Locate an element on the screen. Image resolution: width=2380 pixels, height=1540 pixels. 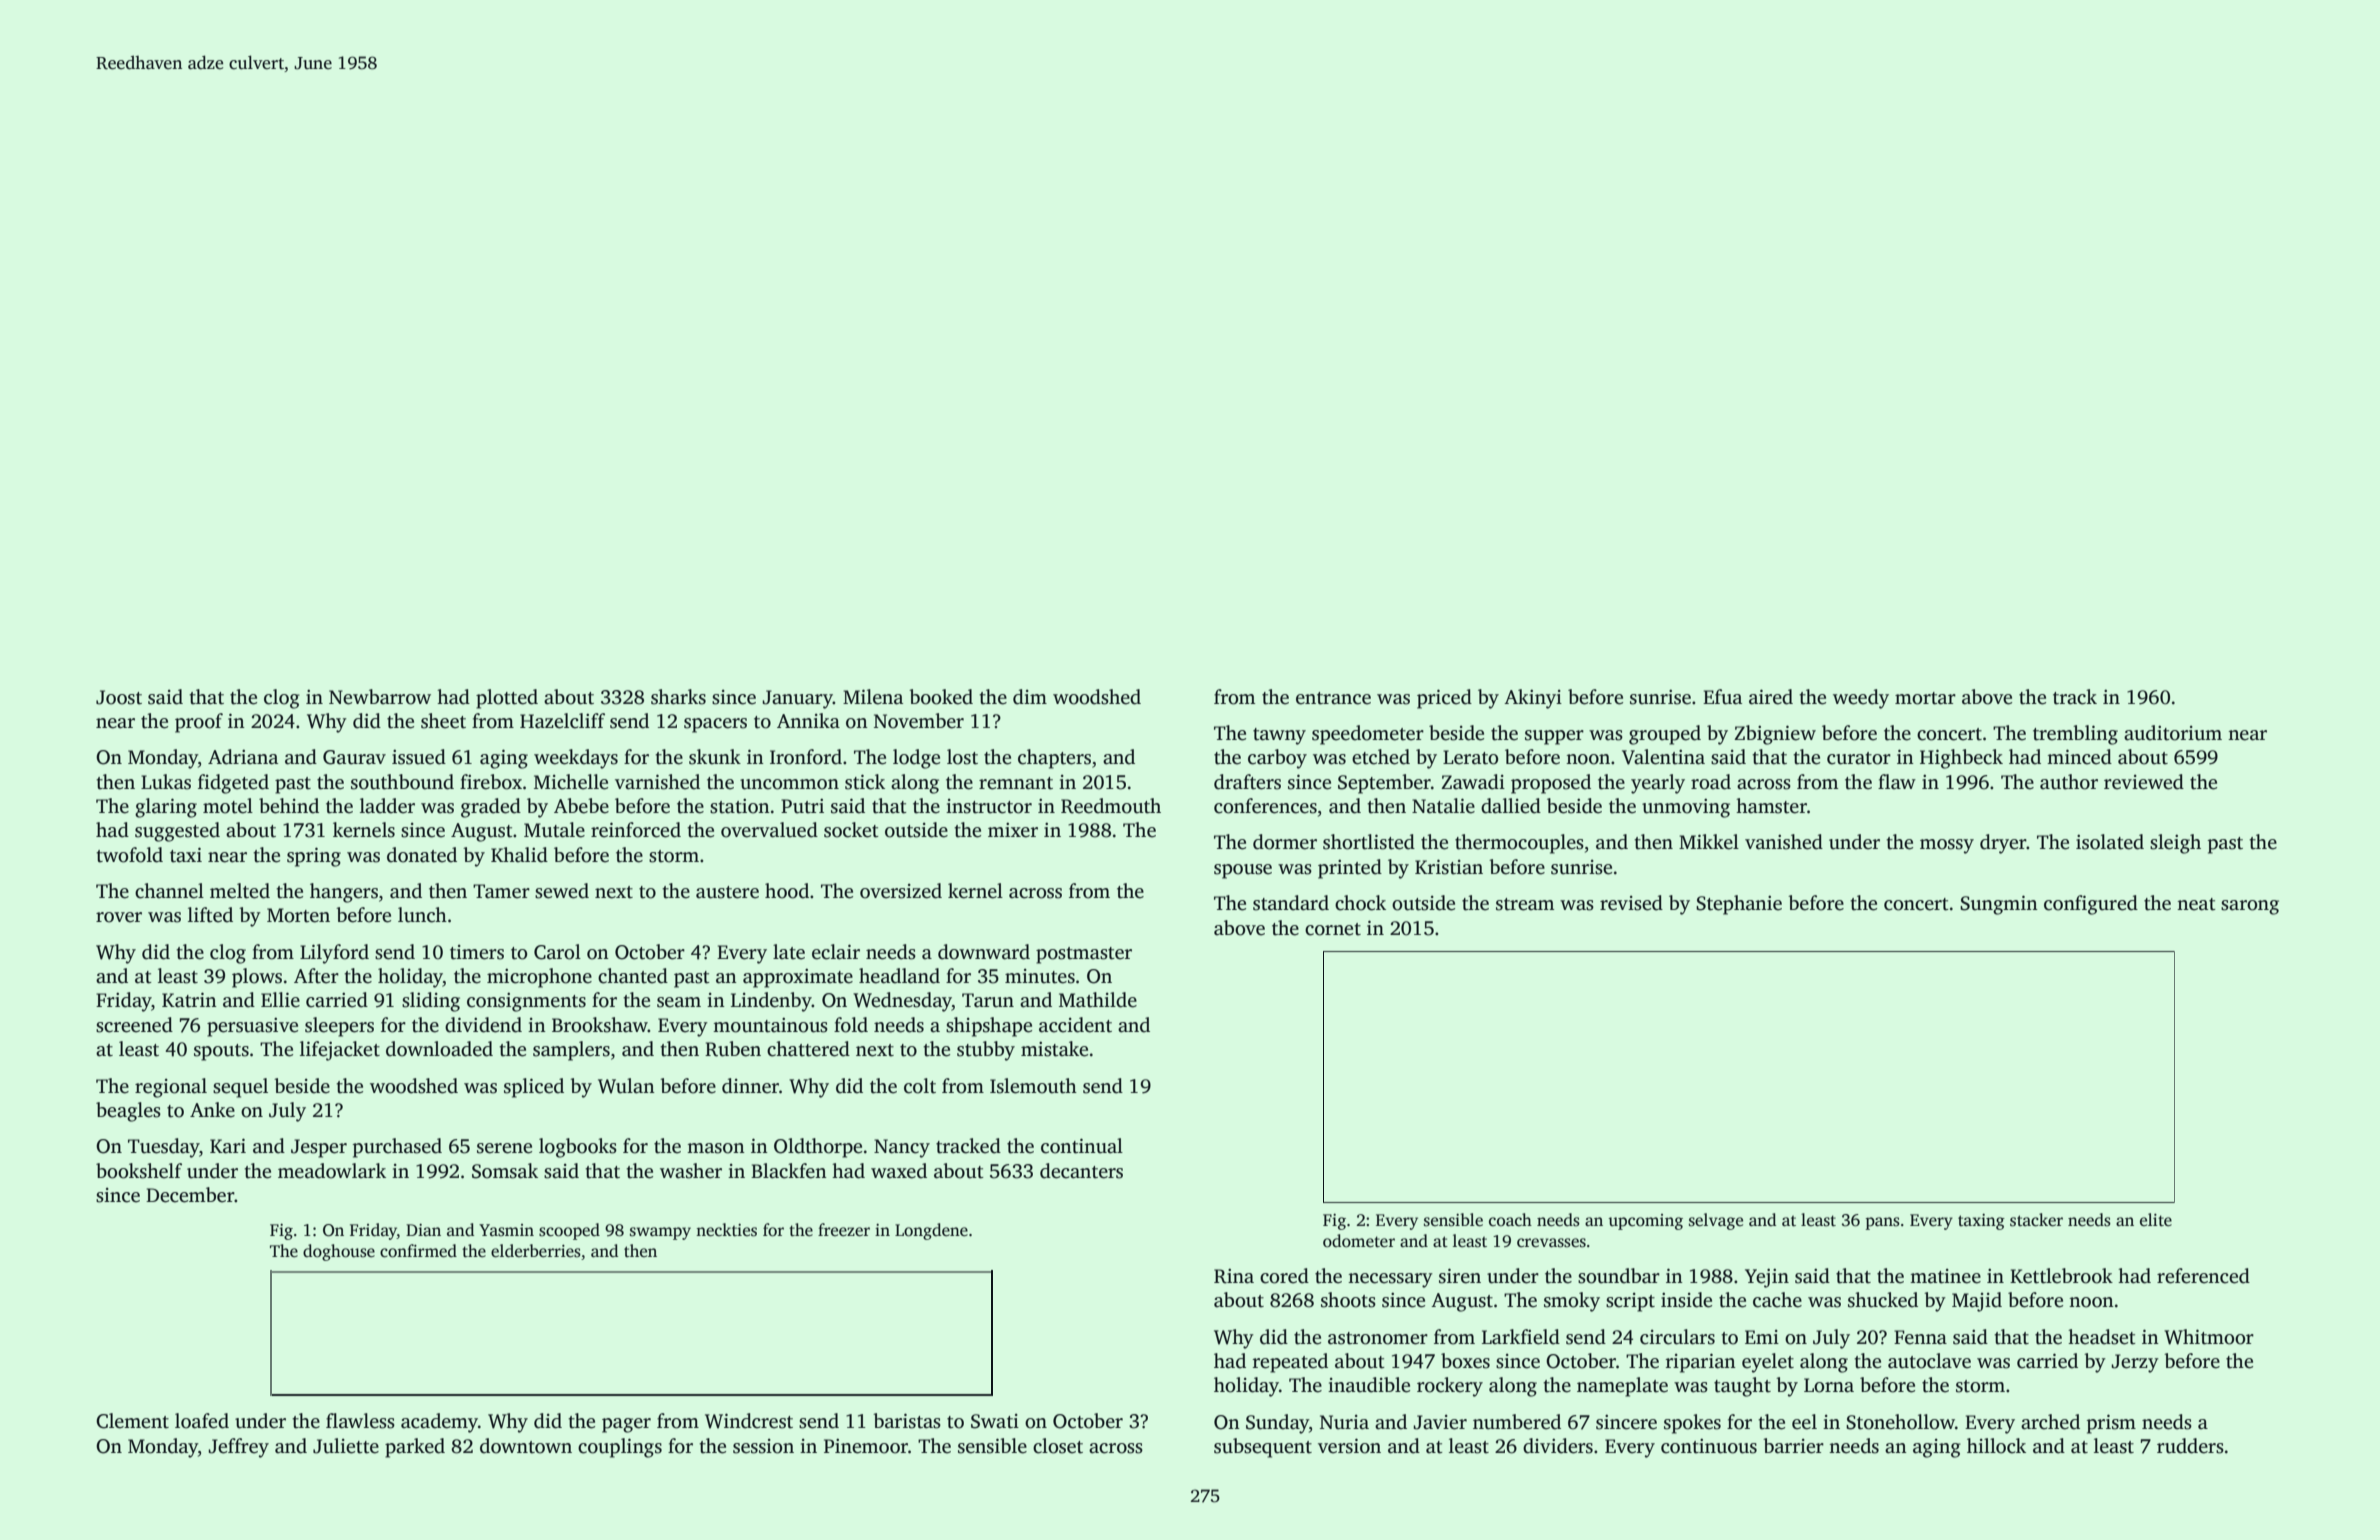
referenced is located at coordinates (2203, 1276).
